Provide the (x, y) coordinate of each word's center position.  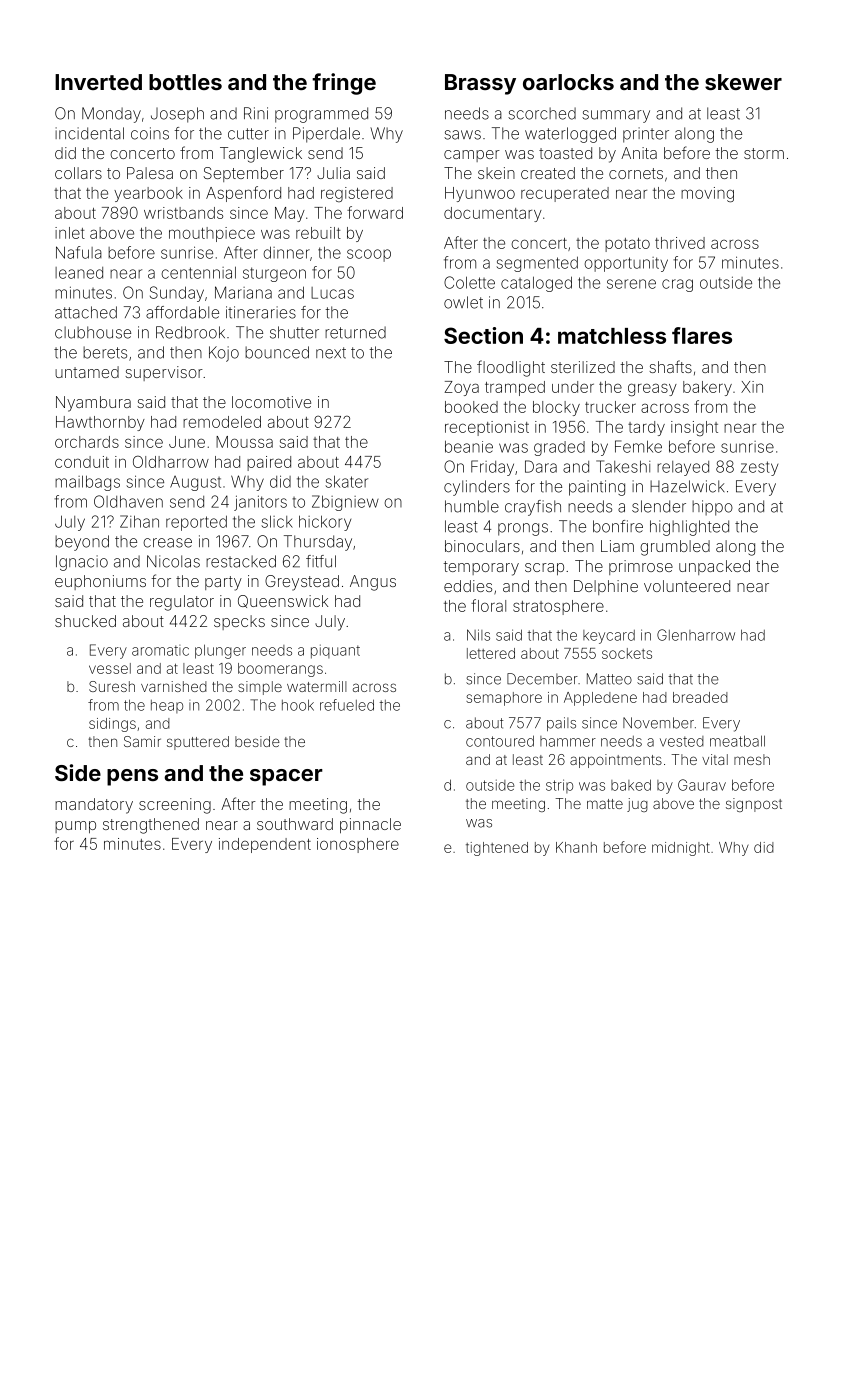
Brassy (480, 84)
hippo (712, 508)
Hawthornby (100, 423)
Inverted (98, 82)
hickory (325, 523)
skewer (743, 82)
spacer (286, 777)
